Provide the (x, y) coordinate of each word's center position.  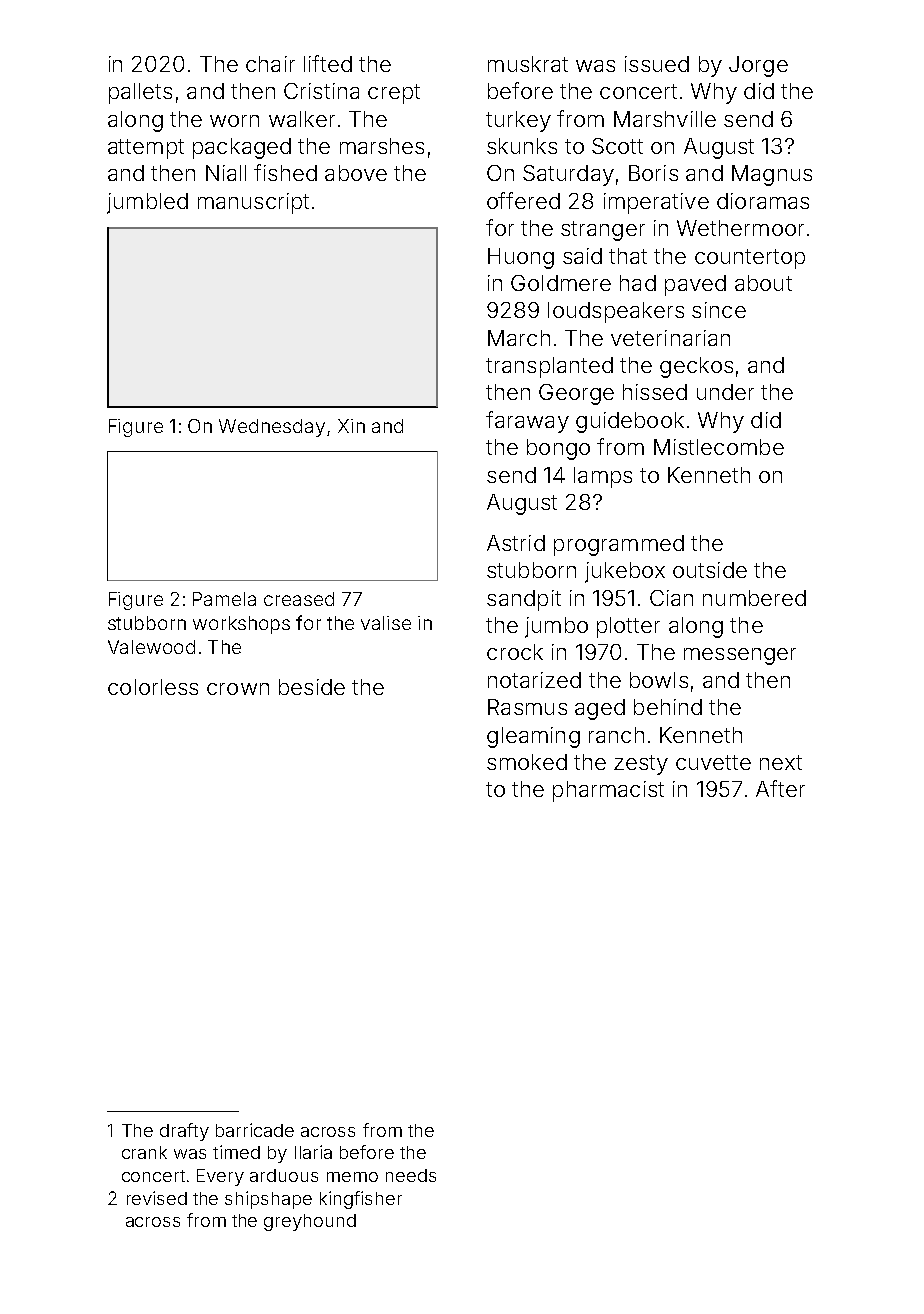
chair (270, 64)
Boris (653, 173)
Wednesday (272, 428)
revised (157, 1198)
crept (394, 94)
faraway (527, 422)
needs (411, 1175)
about (763, 283)
